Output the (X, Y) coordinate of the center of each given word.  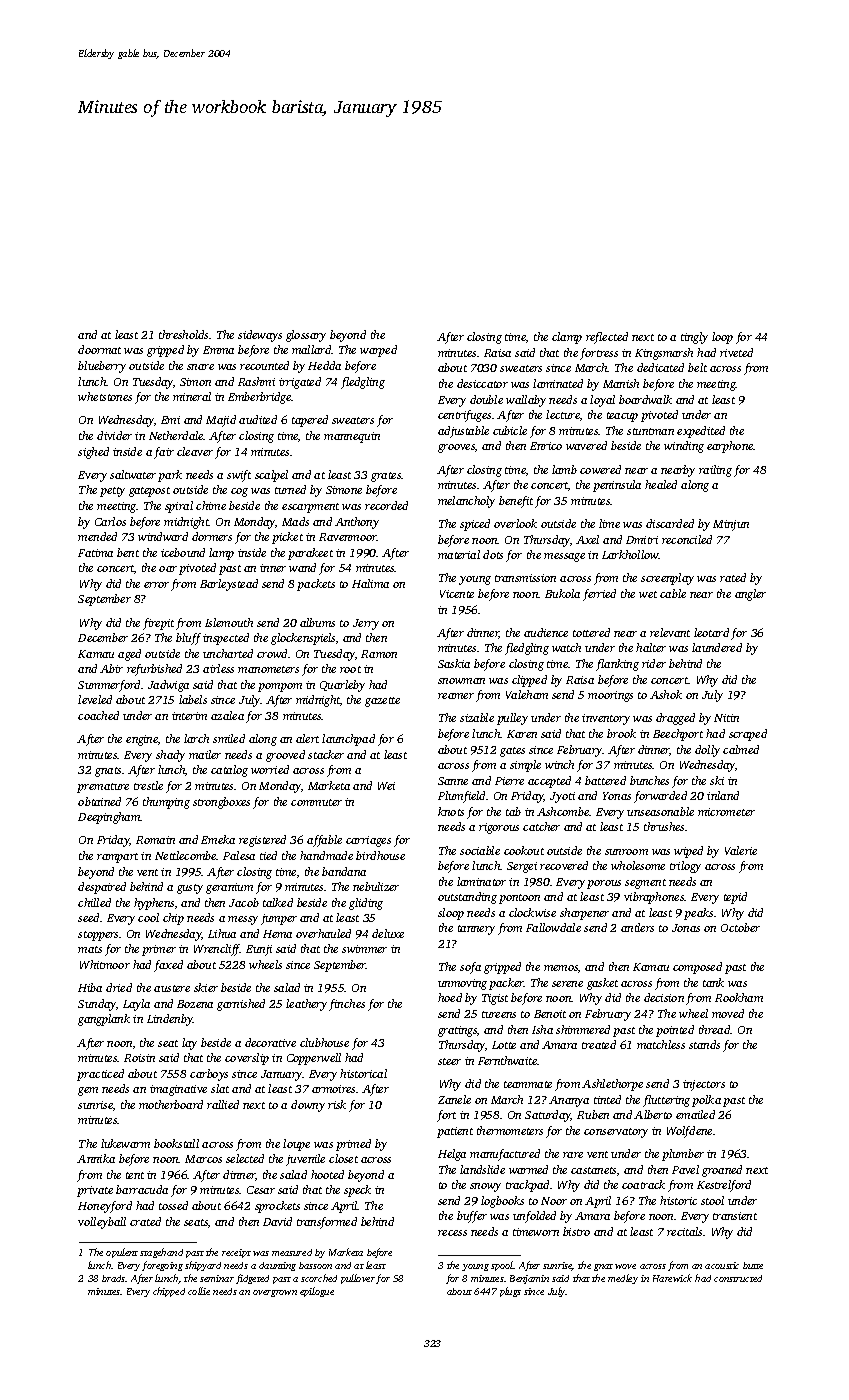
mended (97, 536)
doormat (99, 349)
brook (621, 733)
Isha (542, 1029)
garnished (241, 1005)
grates (386, 477)
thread (715, 1029)
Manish (621, 383)
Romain (155, 840)
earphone (730, 447)
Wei (386, 786)
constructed (738, 1278)
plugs (510, 1292)
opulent (122, 1253)
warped (378, 351)
